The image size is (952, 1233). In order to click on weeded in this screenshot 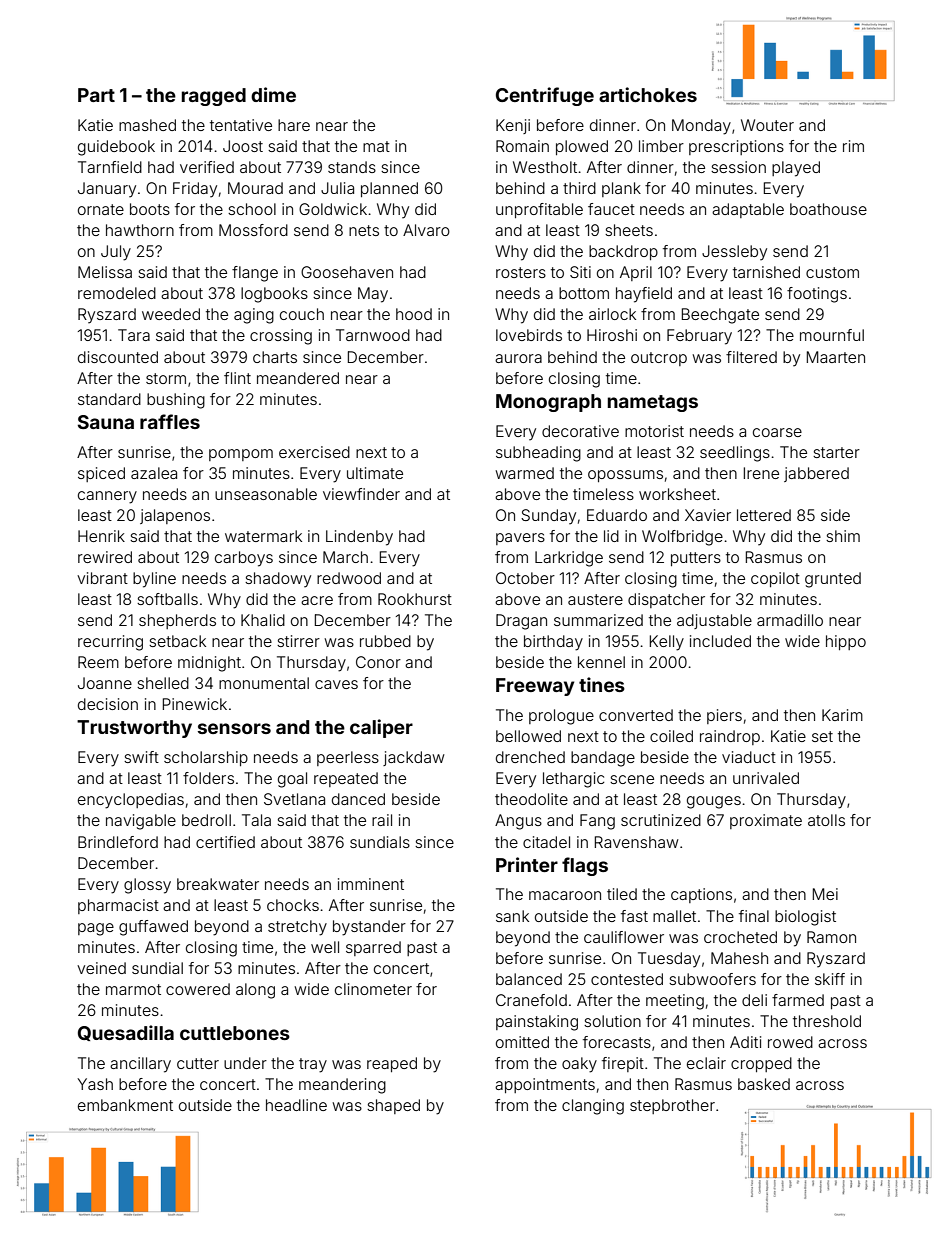, I will do `click(171, 314)`.
